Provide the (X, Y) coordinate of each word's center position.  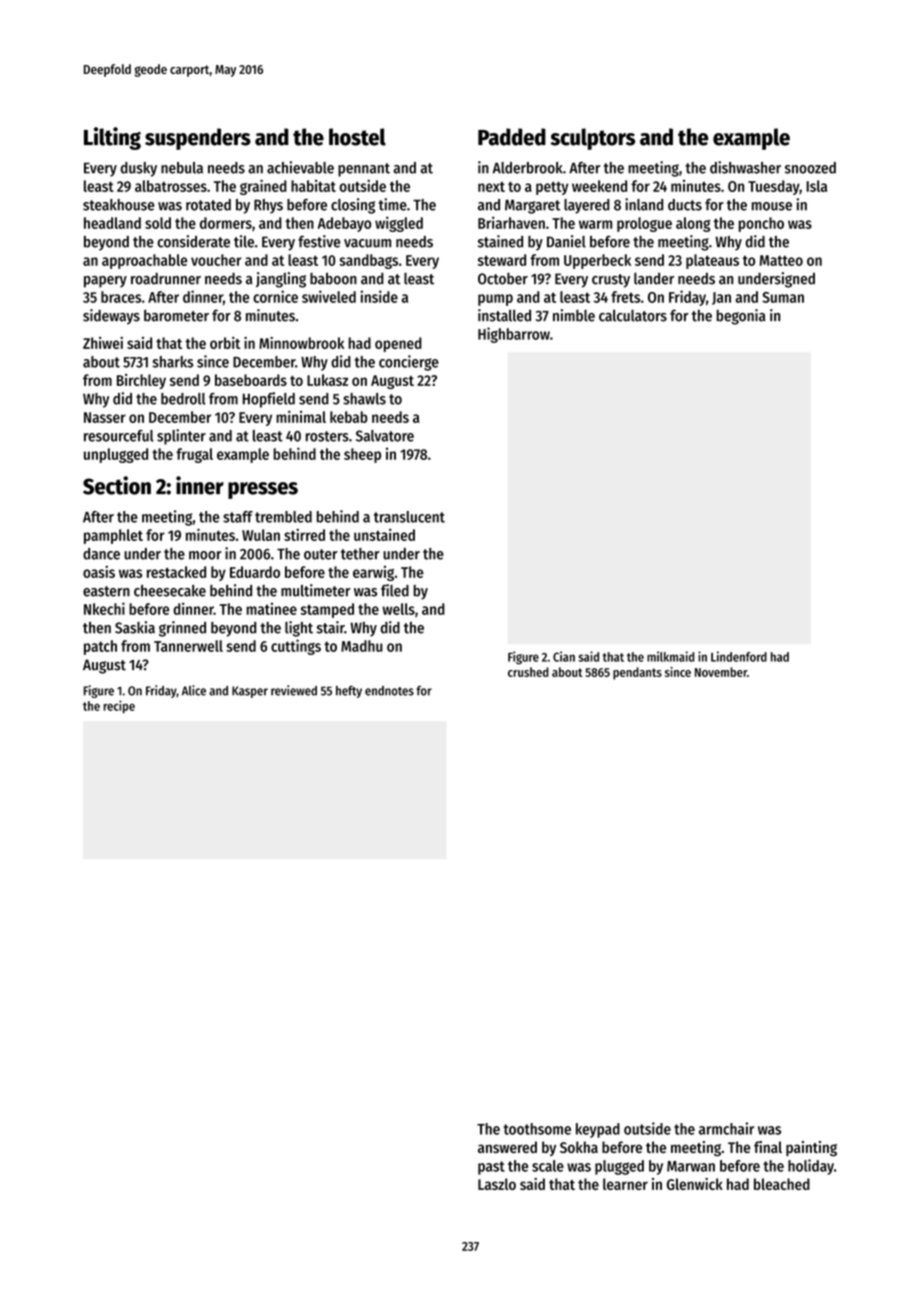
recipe (119, 707)
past (491, 1168)
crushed (528, 672)
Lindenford (739, 656)
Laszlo (497, 1184)
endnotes (389, 691)
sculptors (592, 139)
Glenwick (695, 1184)
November (721, 672)
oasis (99, 572)
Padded (512, 137)
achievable (300, 167)
